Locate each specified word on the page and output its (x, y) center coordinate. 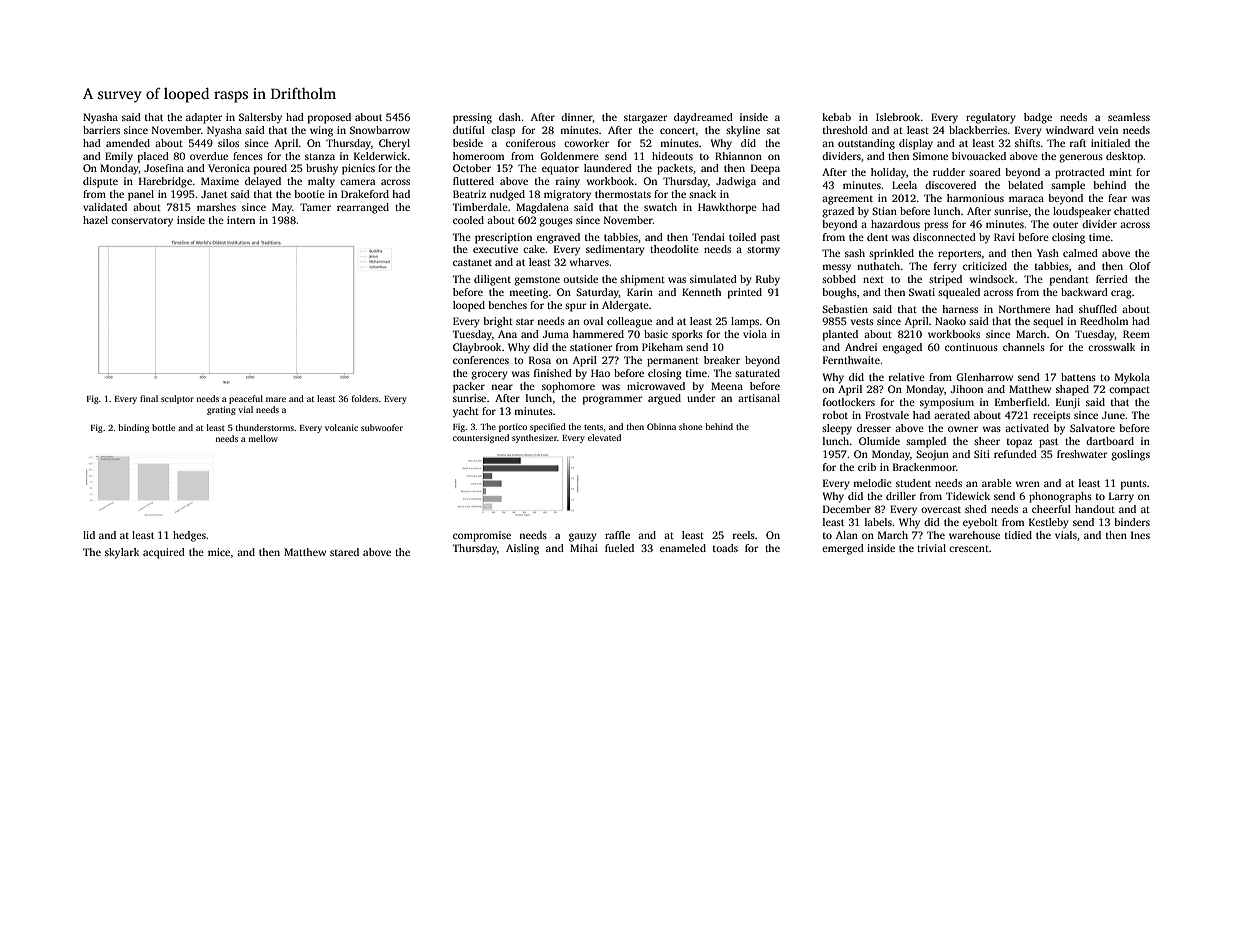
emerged (843, 549)
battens (1078, 377)
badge (1038, 118)
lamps (745, 322)
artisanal (759, 398)
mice (219, 552)
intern (241, 220)
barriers (101, 130)
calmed (1080, 253)
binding (133, 428)
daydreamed (703, 118)
